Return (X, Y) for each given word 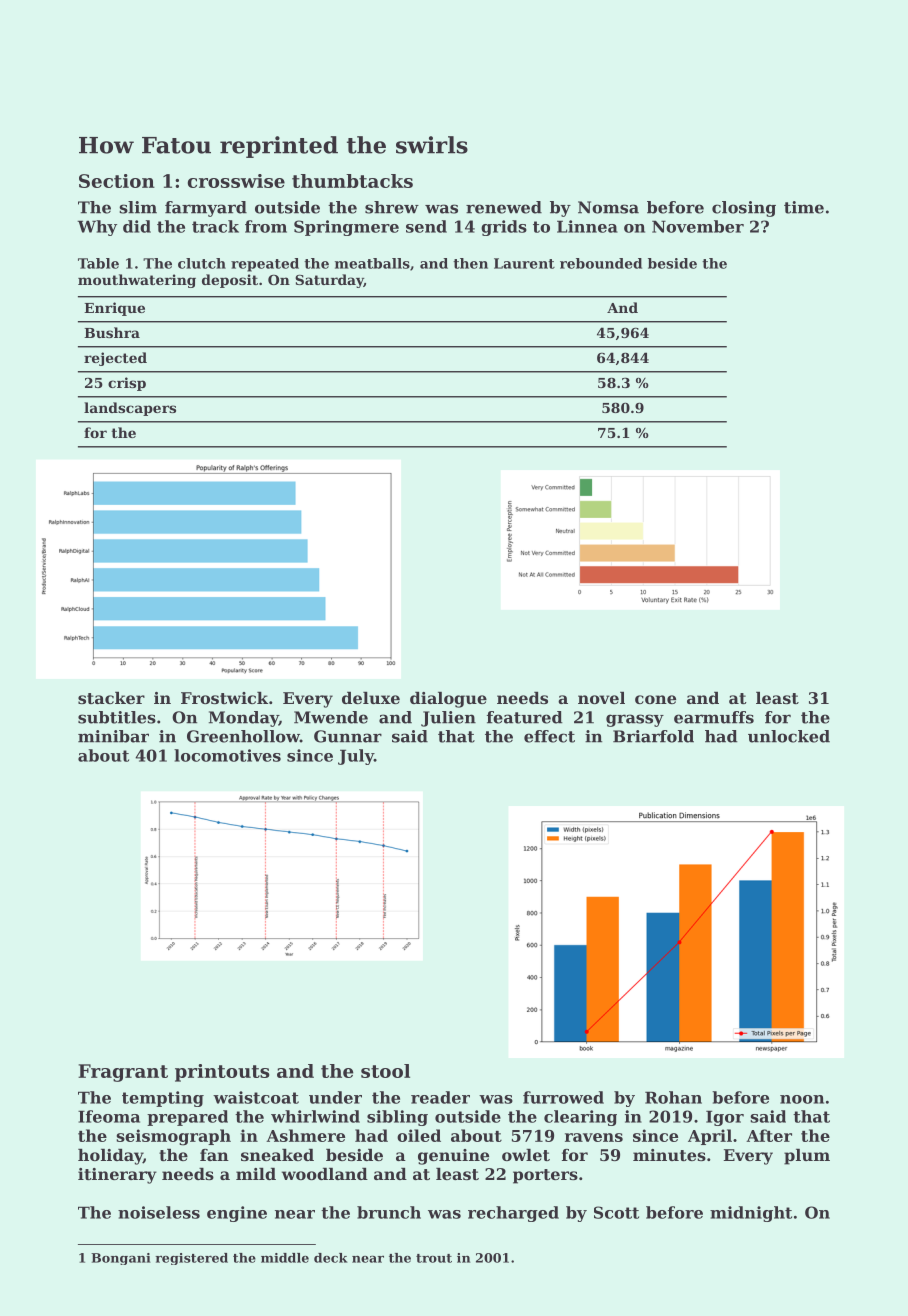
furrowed (563, 1097)
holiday (110, 1157)
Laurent (524, 263)
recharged (513, 1214)
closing (744, 209)
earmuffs (714, 717)
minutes (669, 1155)
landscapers (130, 409)
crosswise (236, 181)
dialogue (448, 700)
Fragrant (123, 1073)
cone (655, 699)
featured (525, 717)
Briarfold (653, 736)
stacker (111, 698)
